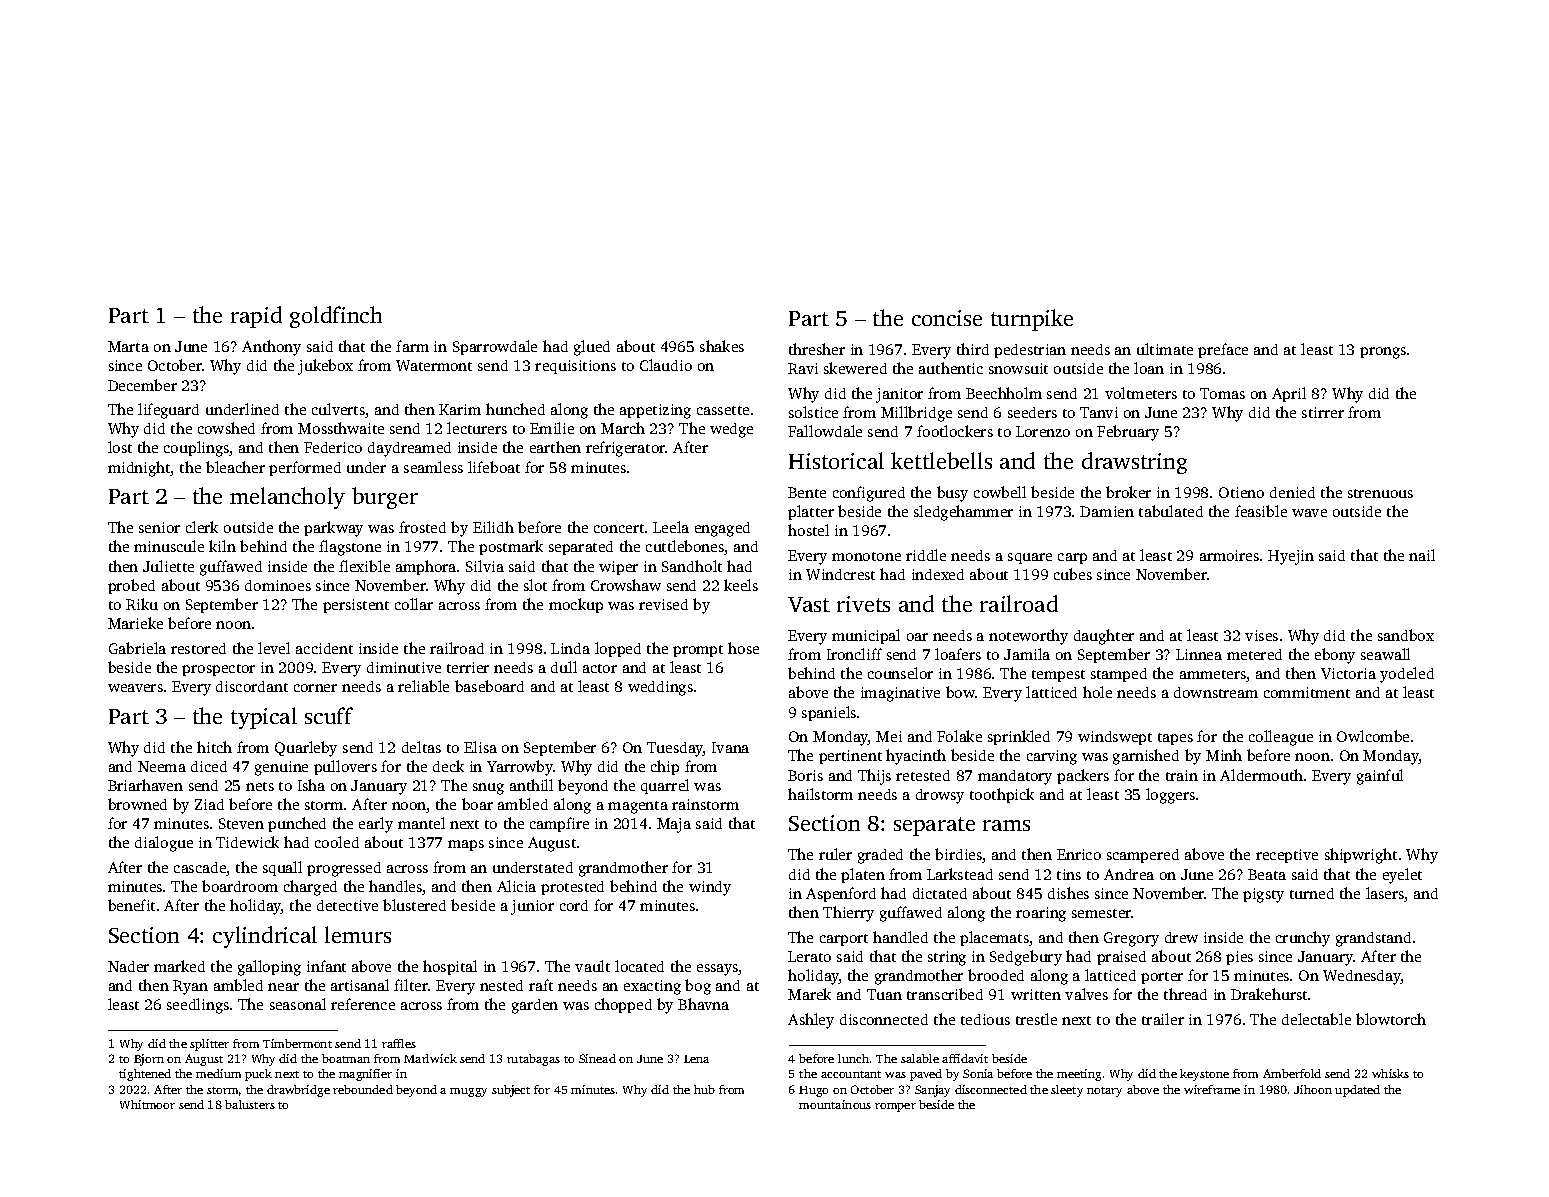  Describe the element at coordinates (808, 530) in the screenshot. I see `hostel` at that location.
